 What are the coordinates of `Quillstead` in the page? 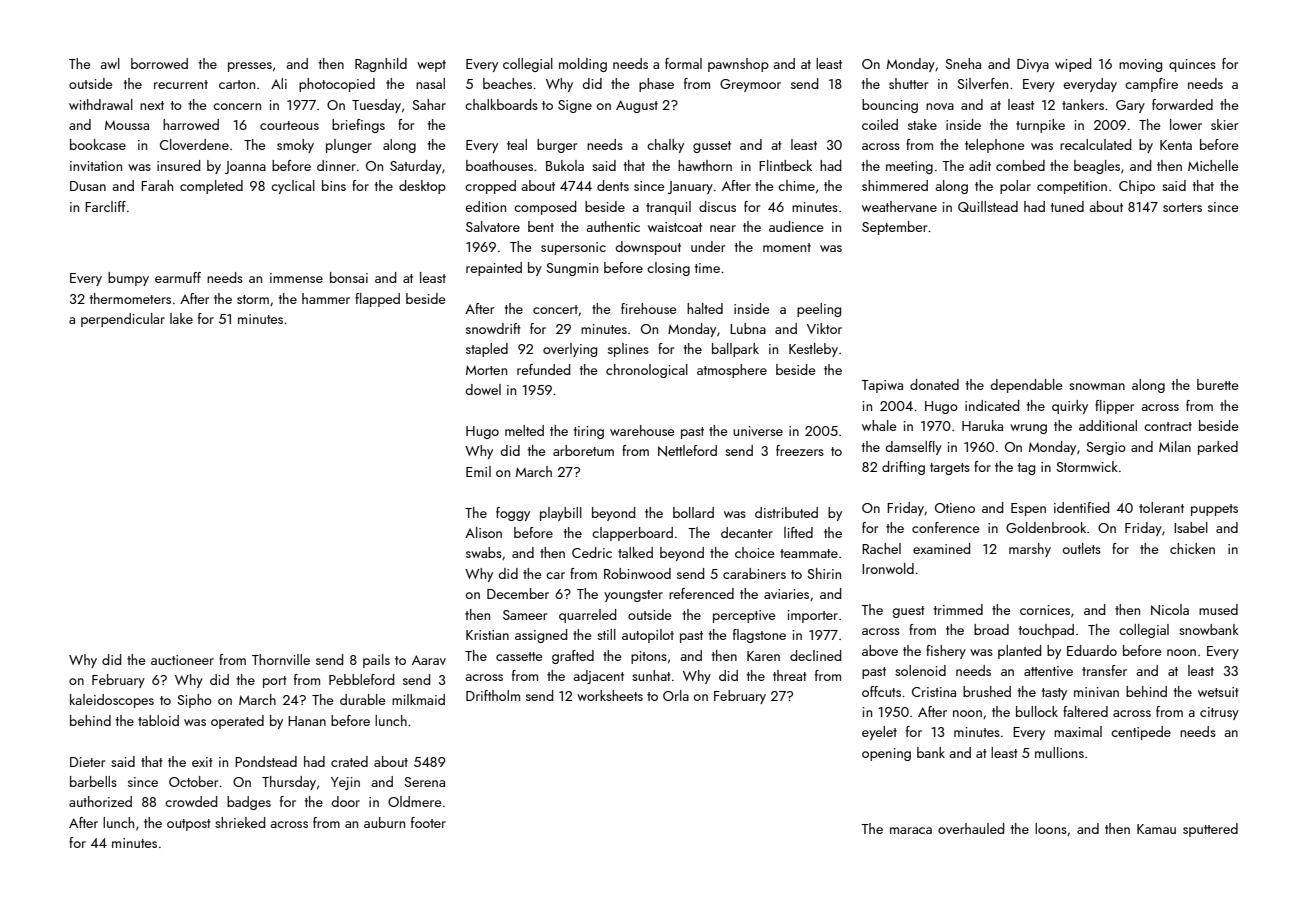 It's located at (988, 206).
